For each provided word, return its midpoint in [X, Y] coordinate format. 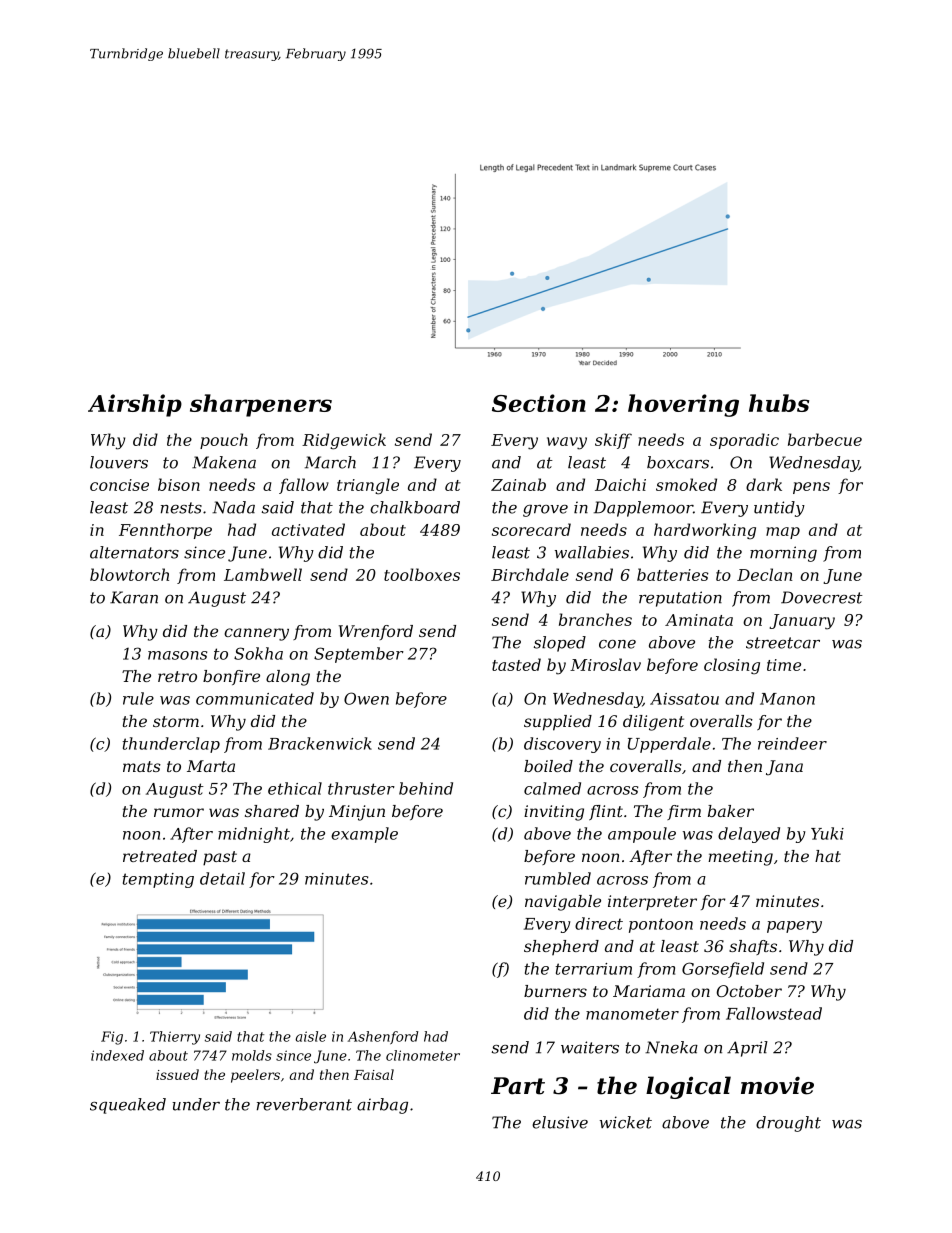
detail [222, 878]
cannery [256, 634]
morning [783, 554]
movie [777, 1085]
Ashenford [383, 1037]
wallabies [592, 552]
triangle [368, 486]
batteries [673, 574]
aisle [310, 1036]
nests [181, 508]
